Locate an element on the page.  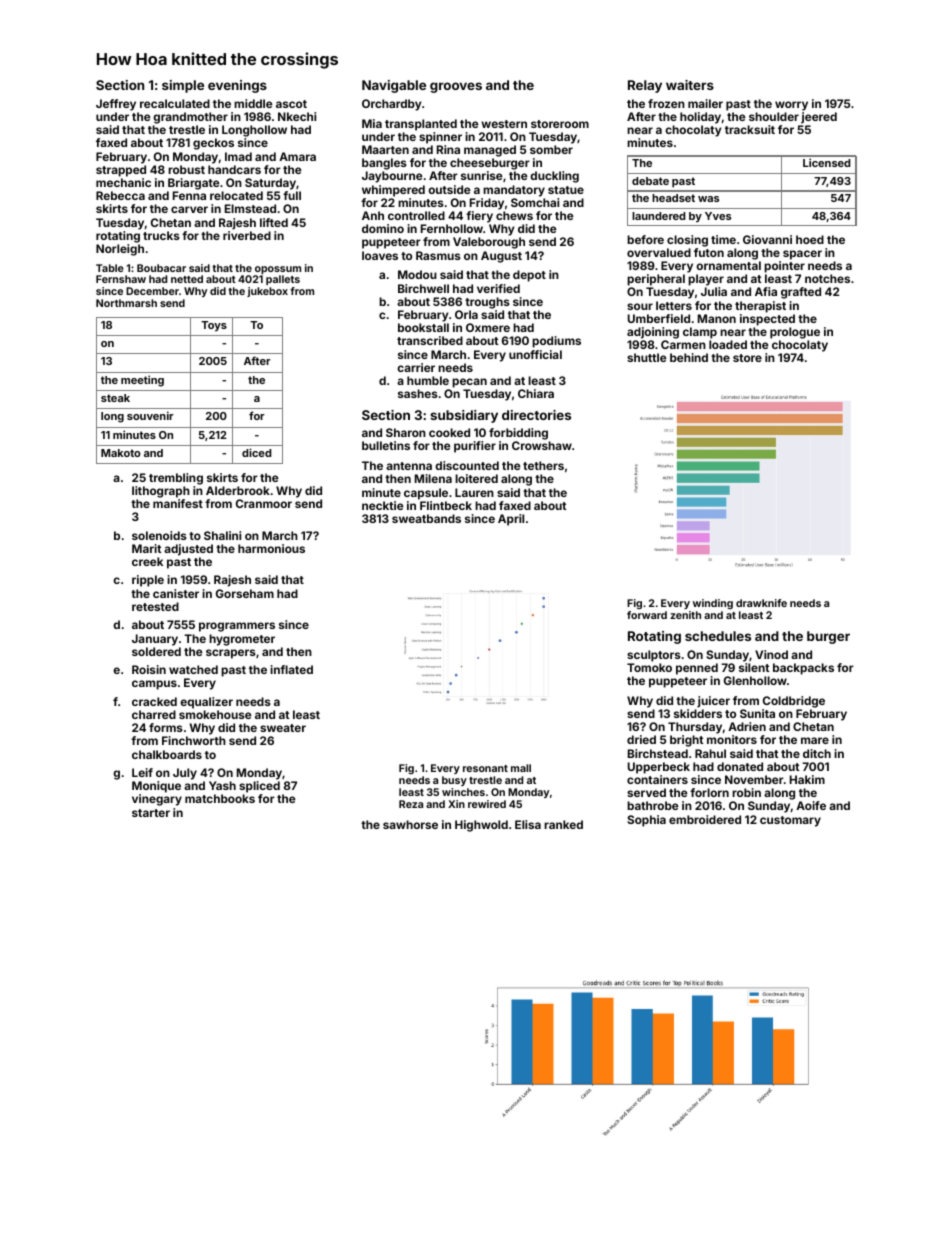
retested is located at coordinates (155, 606).
